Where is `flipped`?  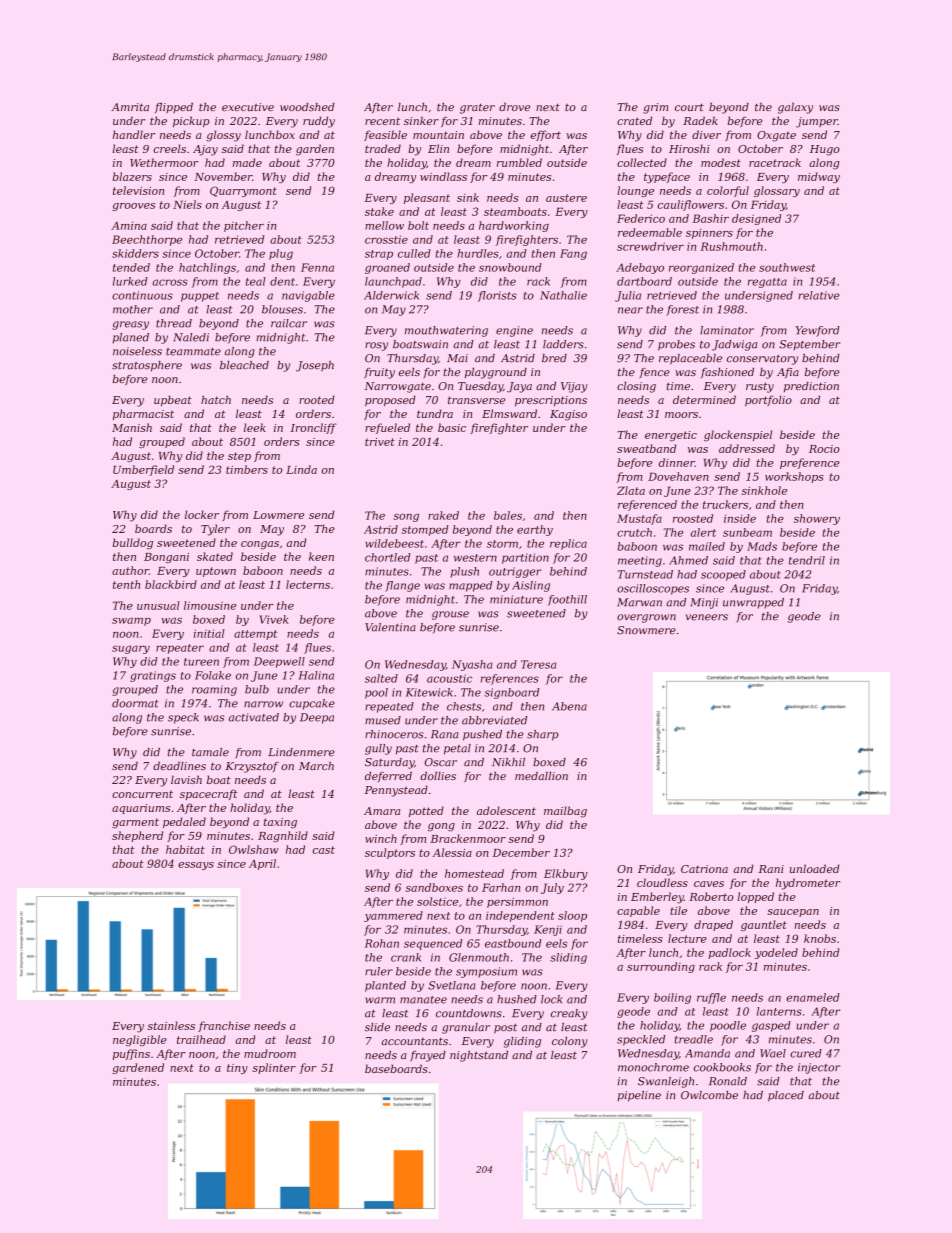
flipped is located at coordinates (174, 108).
